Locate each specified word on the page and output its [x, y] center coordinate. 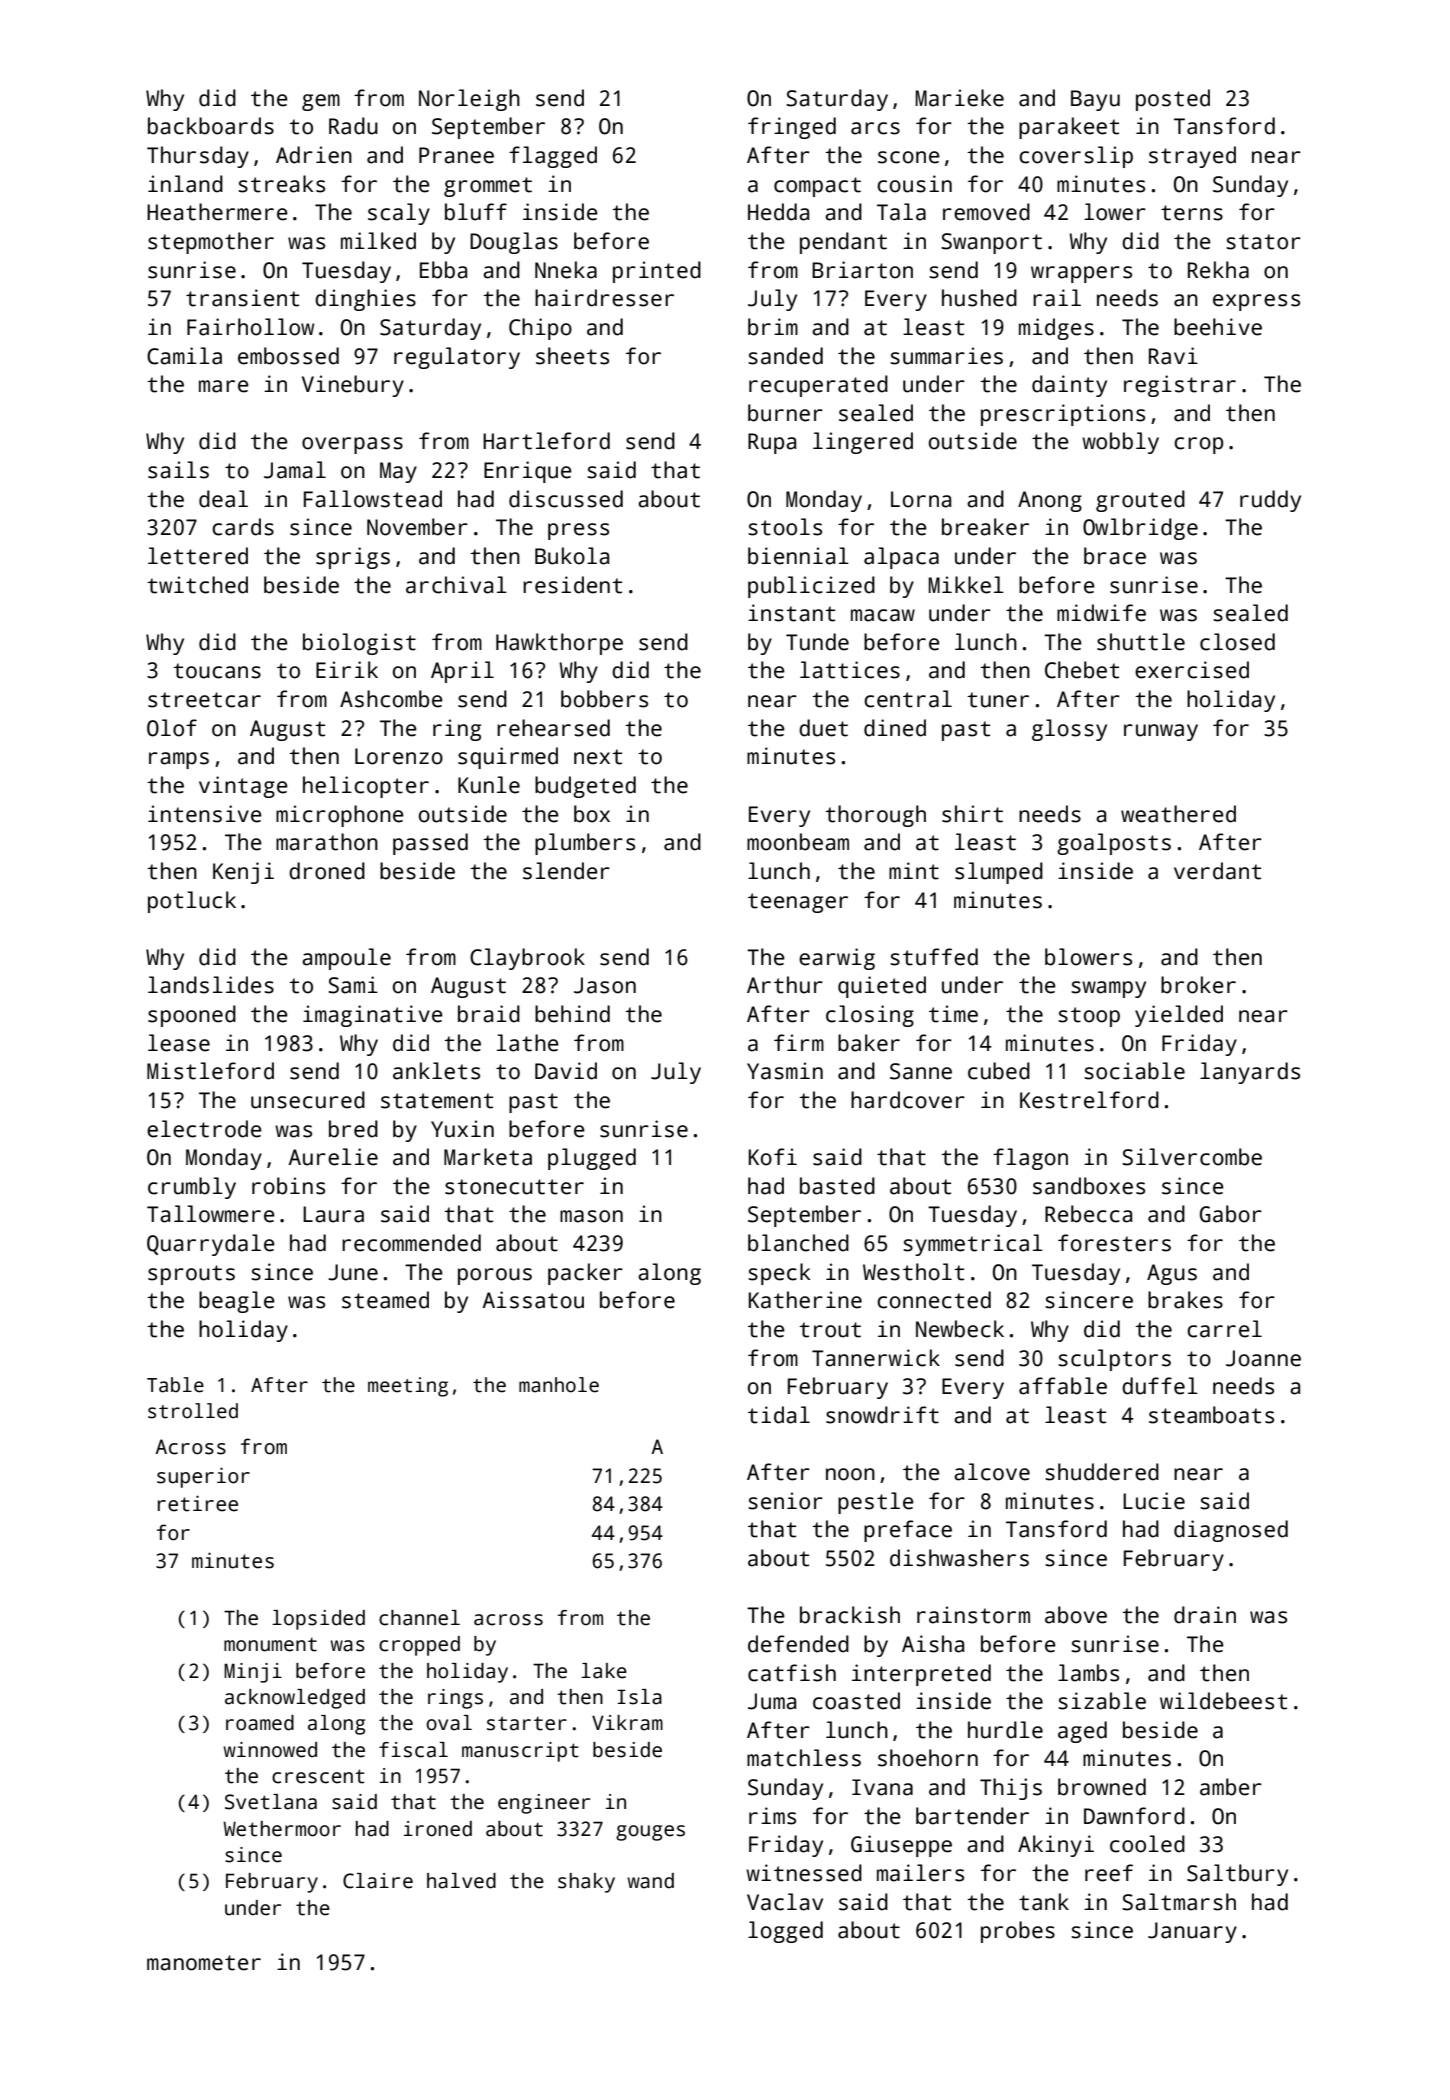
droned [327, 871]
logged [785, 1932]
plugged [592, 1159]
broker [1198, 985]
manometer [204, 1963]
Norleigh [469, 100]
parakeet [1069, 128]
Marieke [960, 98]
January [1192, 1932]
